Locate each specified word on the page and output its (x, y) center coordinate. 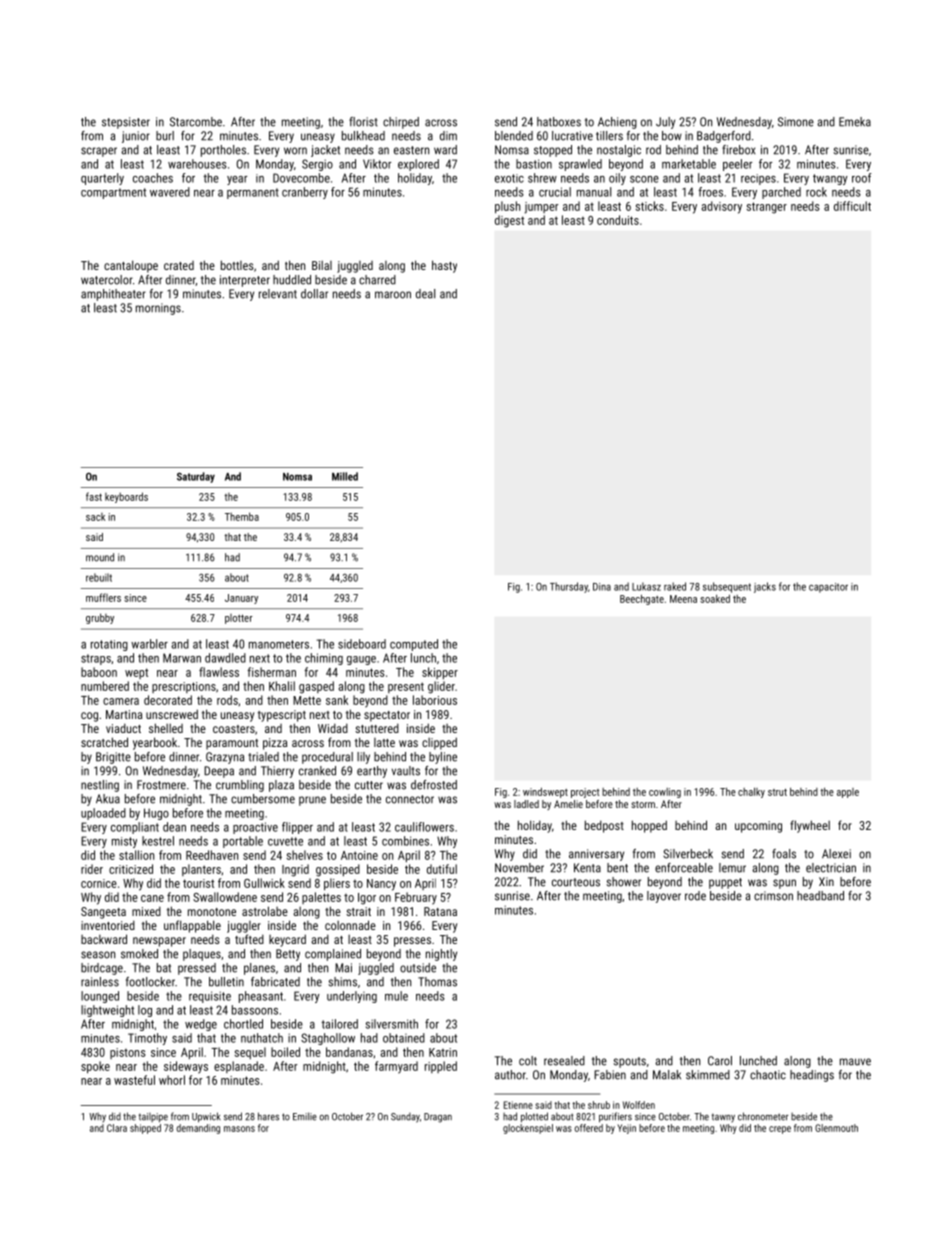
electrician (831, 868)
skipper (440, 673)
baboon (99, 672)
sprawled (580, 165)
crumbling (240, 786)
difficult (852, 206)
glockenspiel (528, 1129)
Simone (796, 122)
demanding (198, 1129)
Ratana (440, 911)
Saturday (196, 477)
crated (179, 265)
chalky (751, 792)
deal (425, 294)
